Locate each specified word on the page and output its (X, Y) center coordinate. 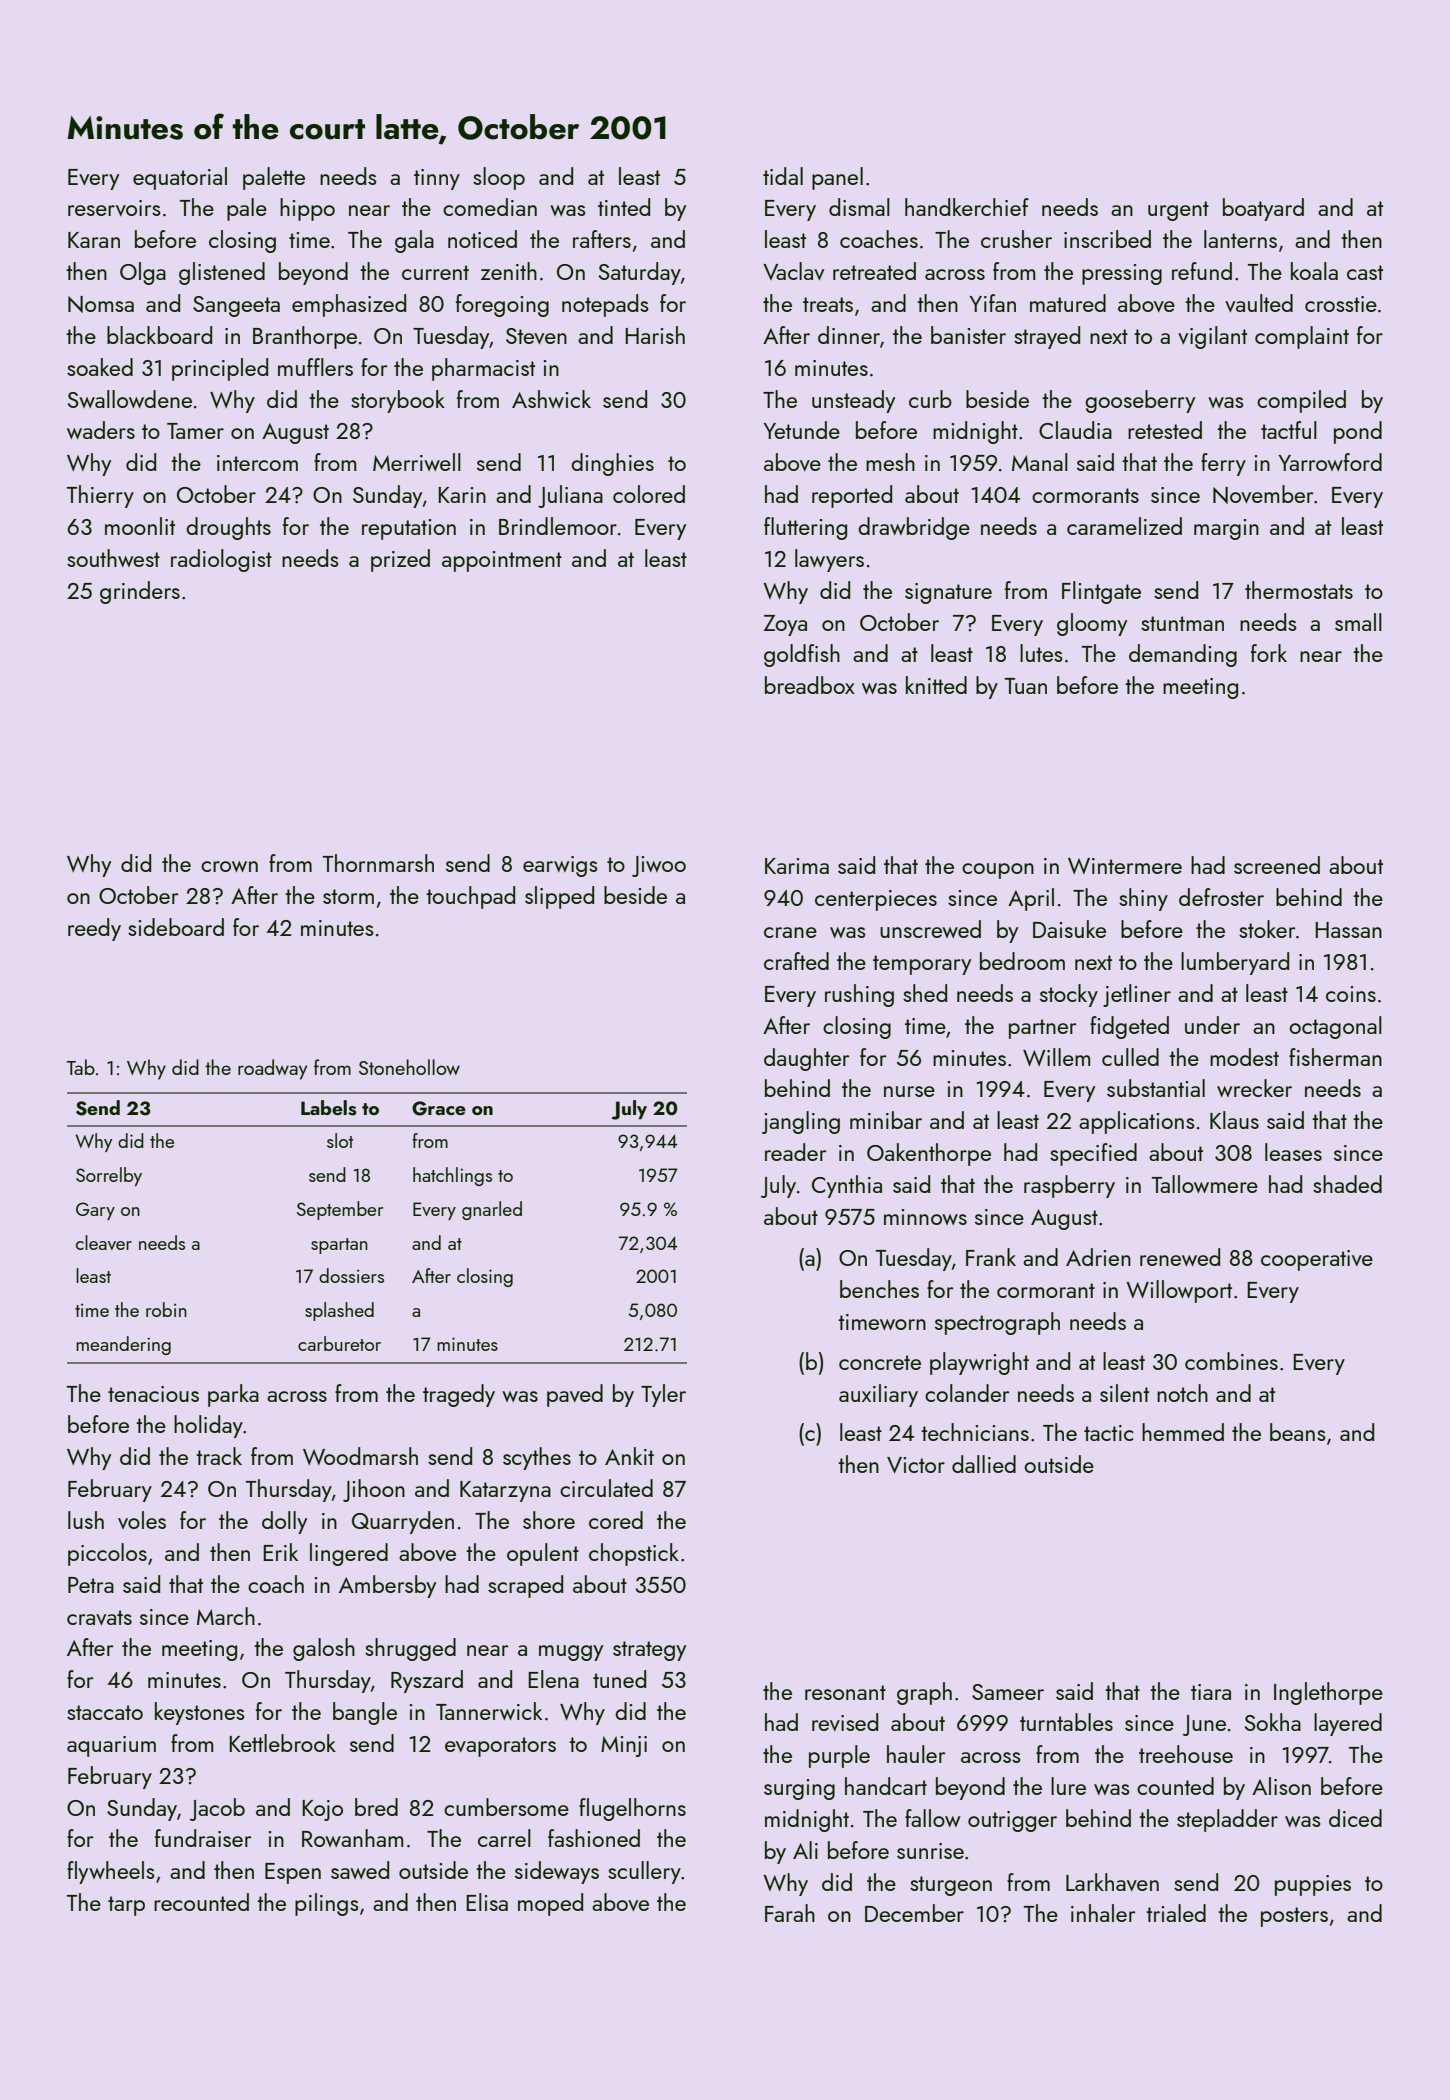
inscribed (1107, 239)
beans (1298, 1432)
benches (879, 1289)
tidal (783, 176)
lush (86, 1520)
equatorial (180, 178)
